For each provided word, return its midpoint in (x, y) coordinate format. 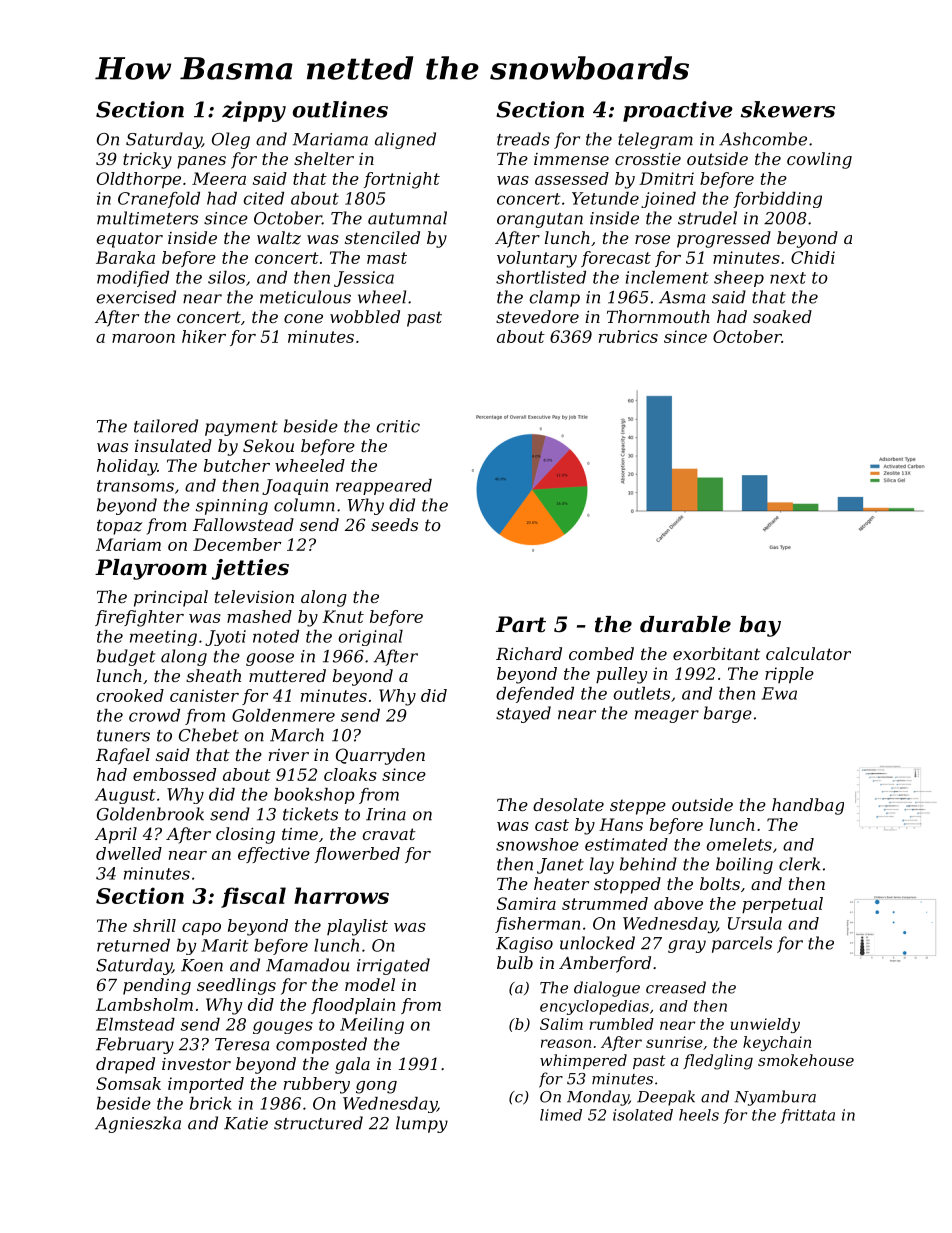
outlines (340, 109)
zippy (254, 111)
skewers (788, 109)
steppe (638, 807)
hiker (204, 336)
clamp (555, 298)
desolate (568, 804)
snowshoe (537, 844)
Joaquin (295, 487)
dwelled (129, 853)
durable (685, 624)
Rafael (123, 756)
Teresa (242, 1044)
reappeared (384, 487)
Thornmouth (658, 316)
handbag (808, 806)
